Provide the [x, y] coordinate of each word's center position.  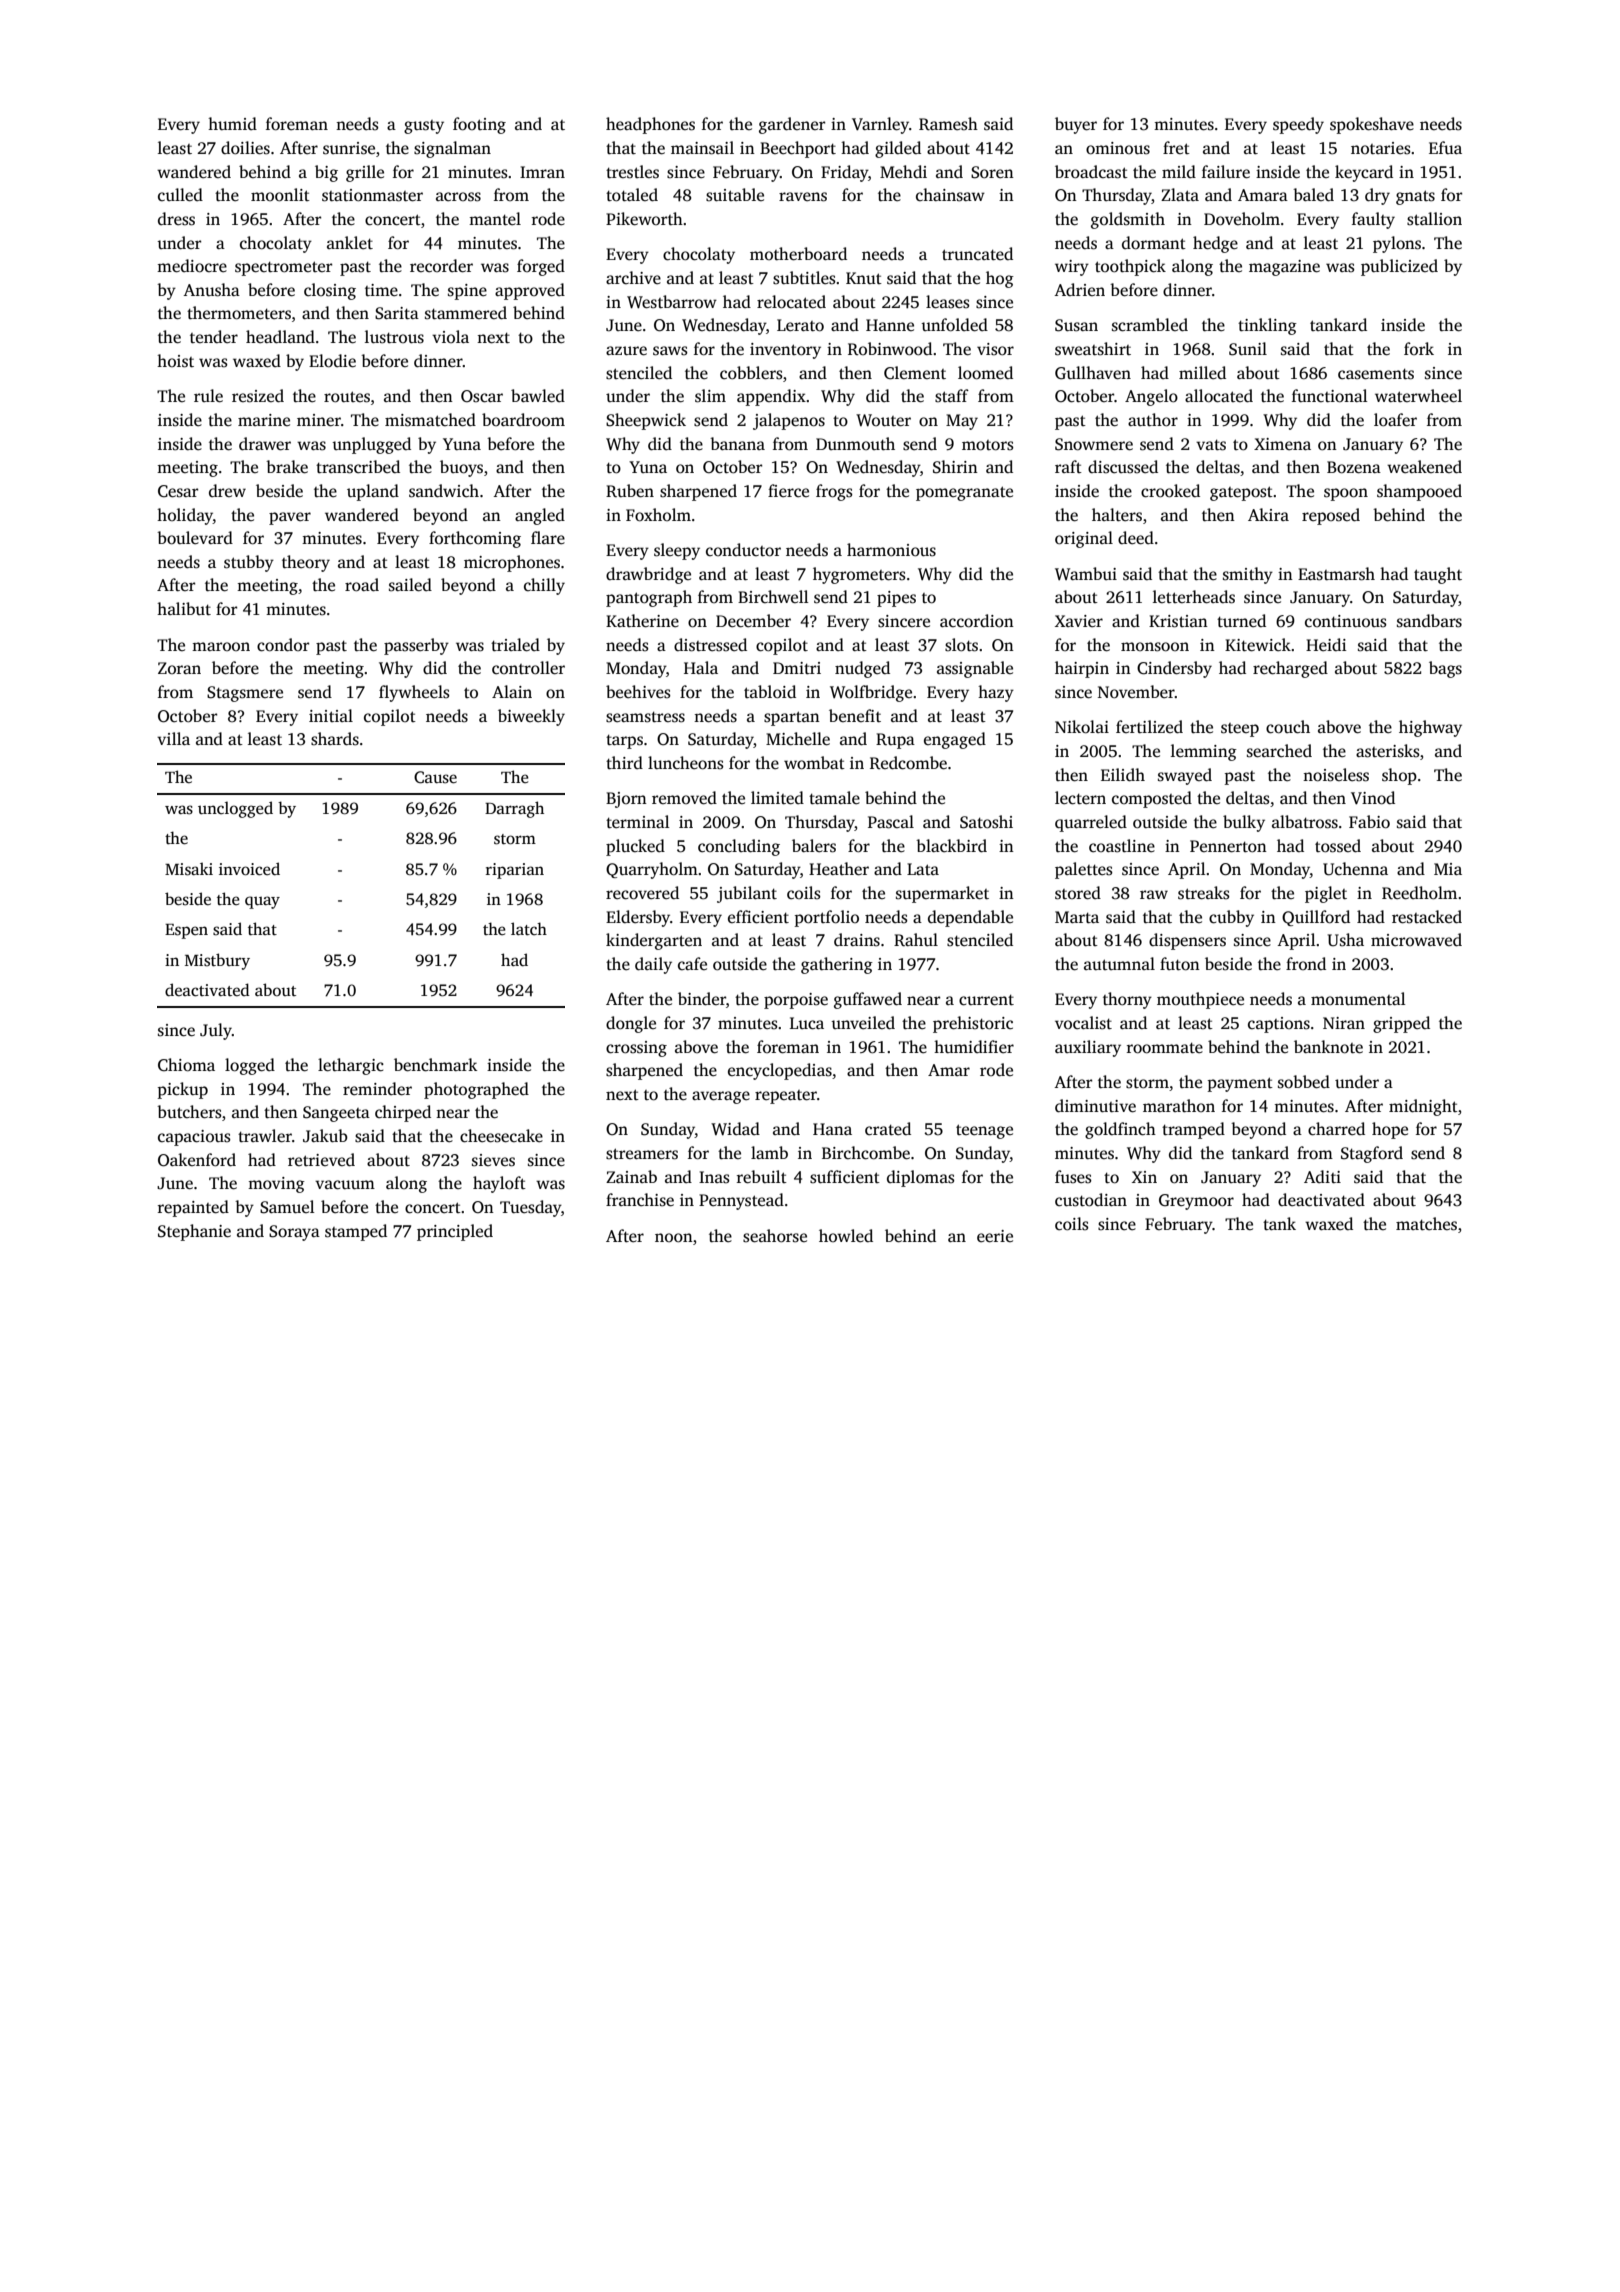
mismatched [430, 420]
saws [670, 351]
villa [173, 738]
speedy [1298, 125]
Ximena [1282, 444]
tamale [834, 798]
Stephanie [194, 1232]
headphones [650, 125]
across [458, 197]
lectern [1080, 798]
